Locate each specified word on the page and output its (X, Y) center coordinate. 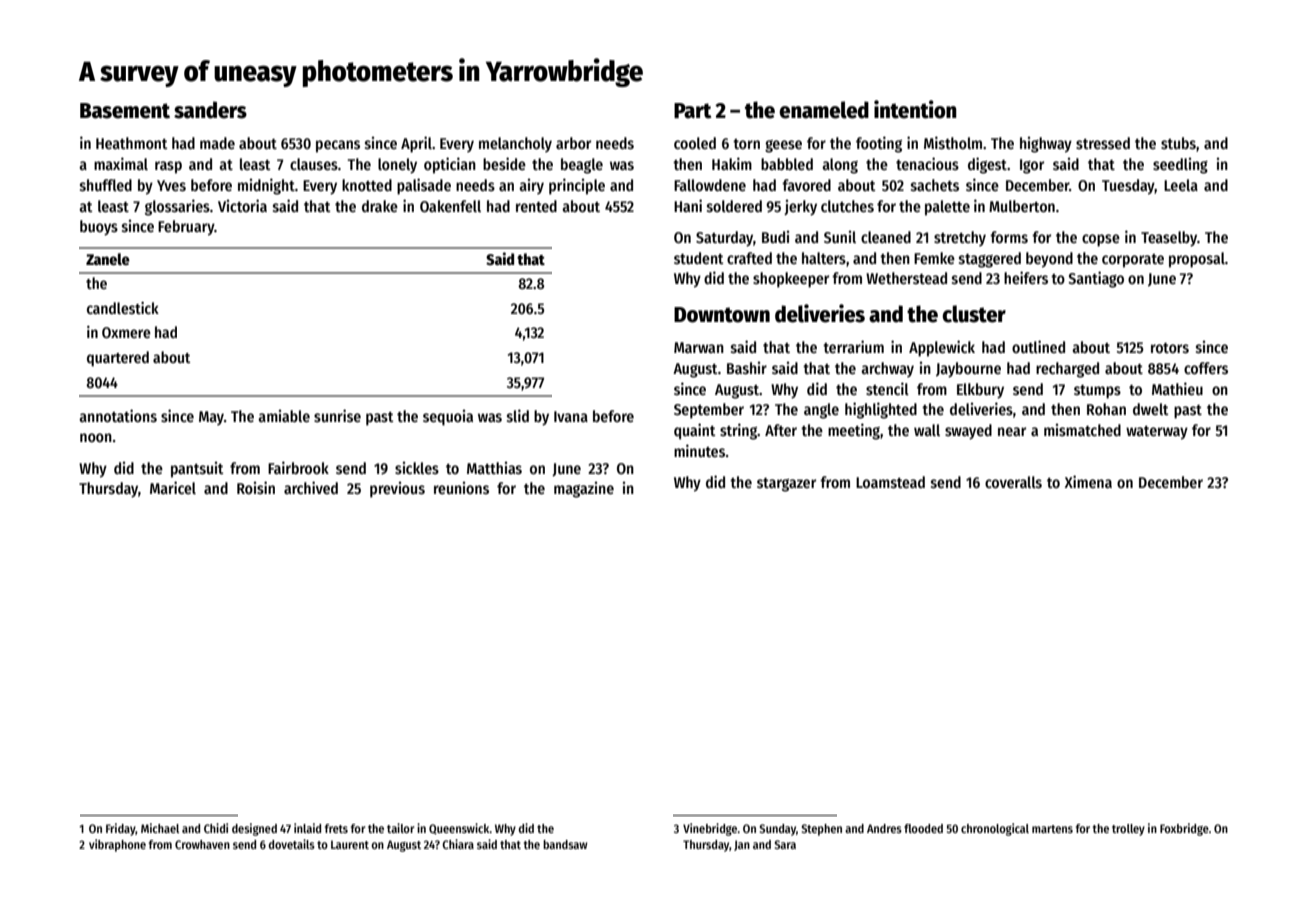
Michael (160, 828)
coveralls (1013, 482)
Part (692, 111)
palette (947, 208)
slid (518, 416)
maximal (121, 163)
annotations (118, 416)
